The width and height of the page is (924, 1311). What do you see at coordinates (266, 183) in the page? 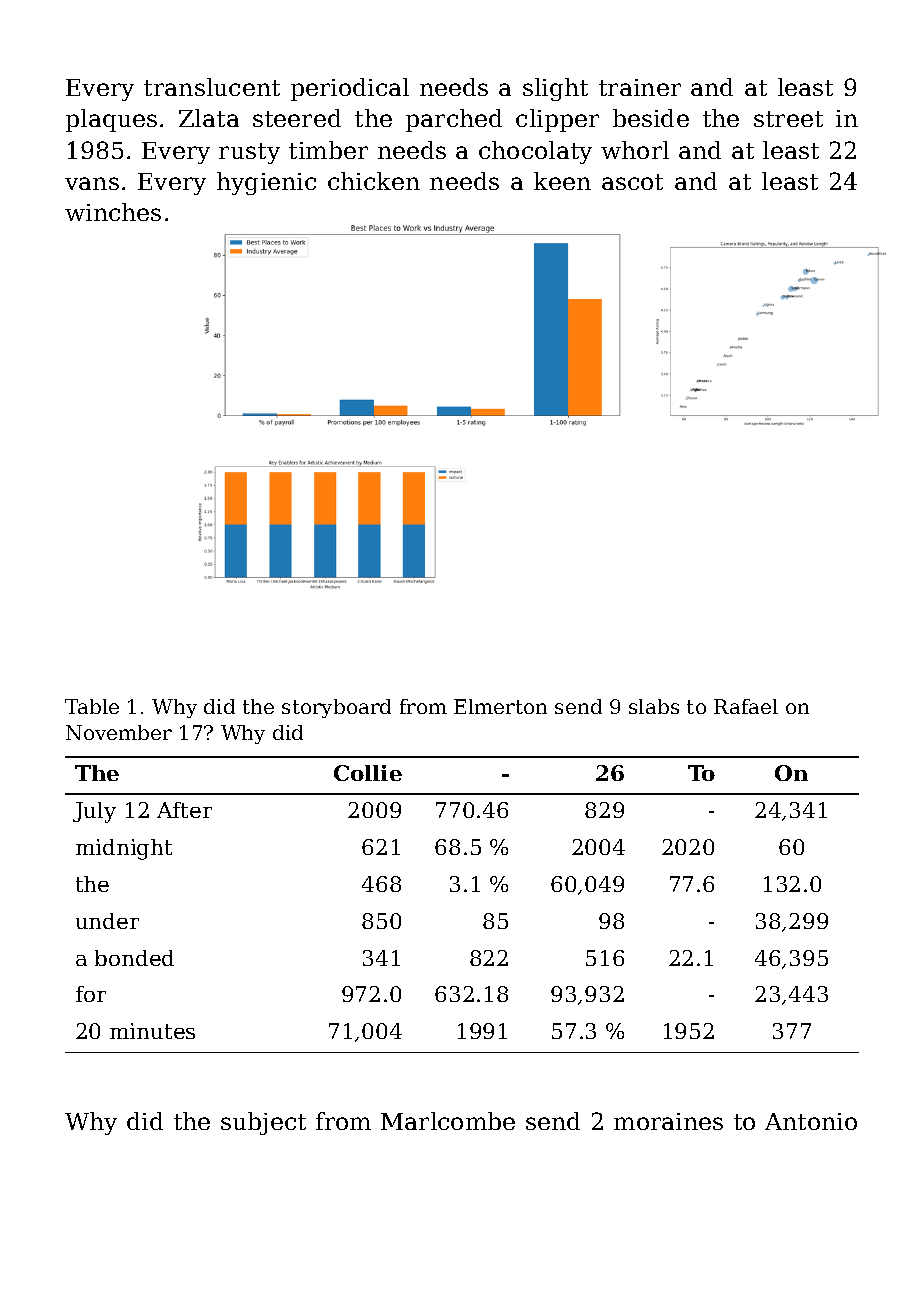
I see `hygienic` at bounding box center [266, 183].
